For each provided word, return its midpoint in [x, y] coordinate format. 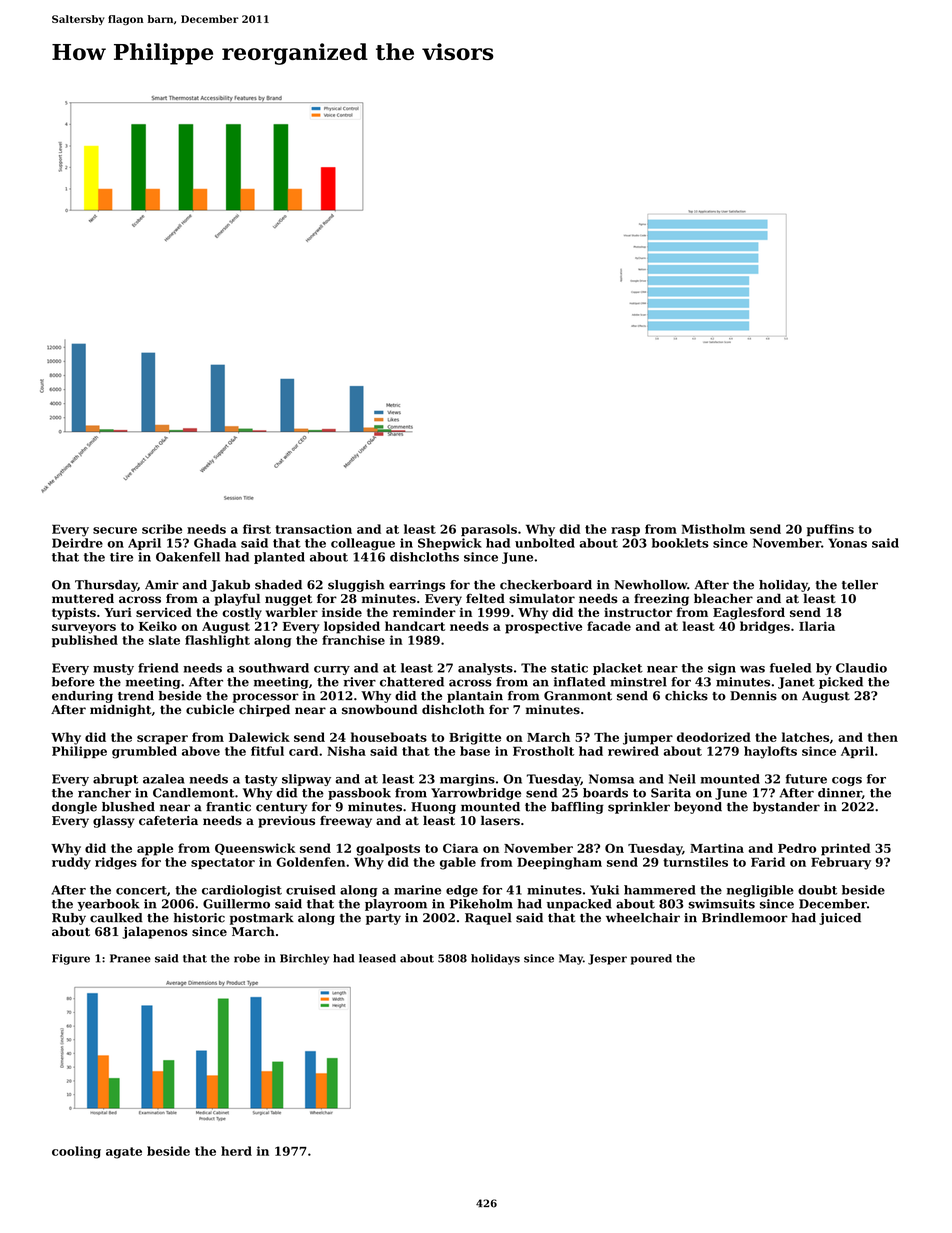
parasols [489, 530]
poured [651, 959]
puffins [830, 530]
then [883, 737]
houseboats [389, 737]
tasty [261, 780]
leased [377, 958]
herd [236, 1151]
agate [124, 1153]
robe [247, 958]
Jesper [607, 959]
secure [115, 530]
